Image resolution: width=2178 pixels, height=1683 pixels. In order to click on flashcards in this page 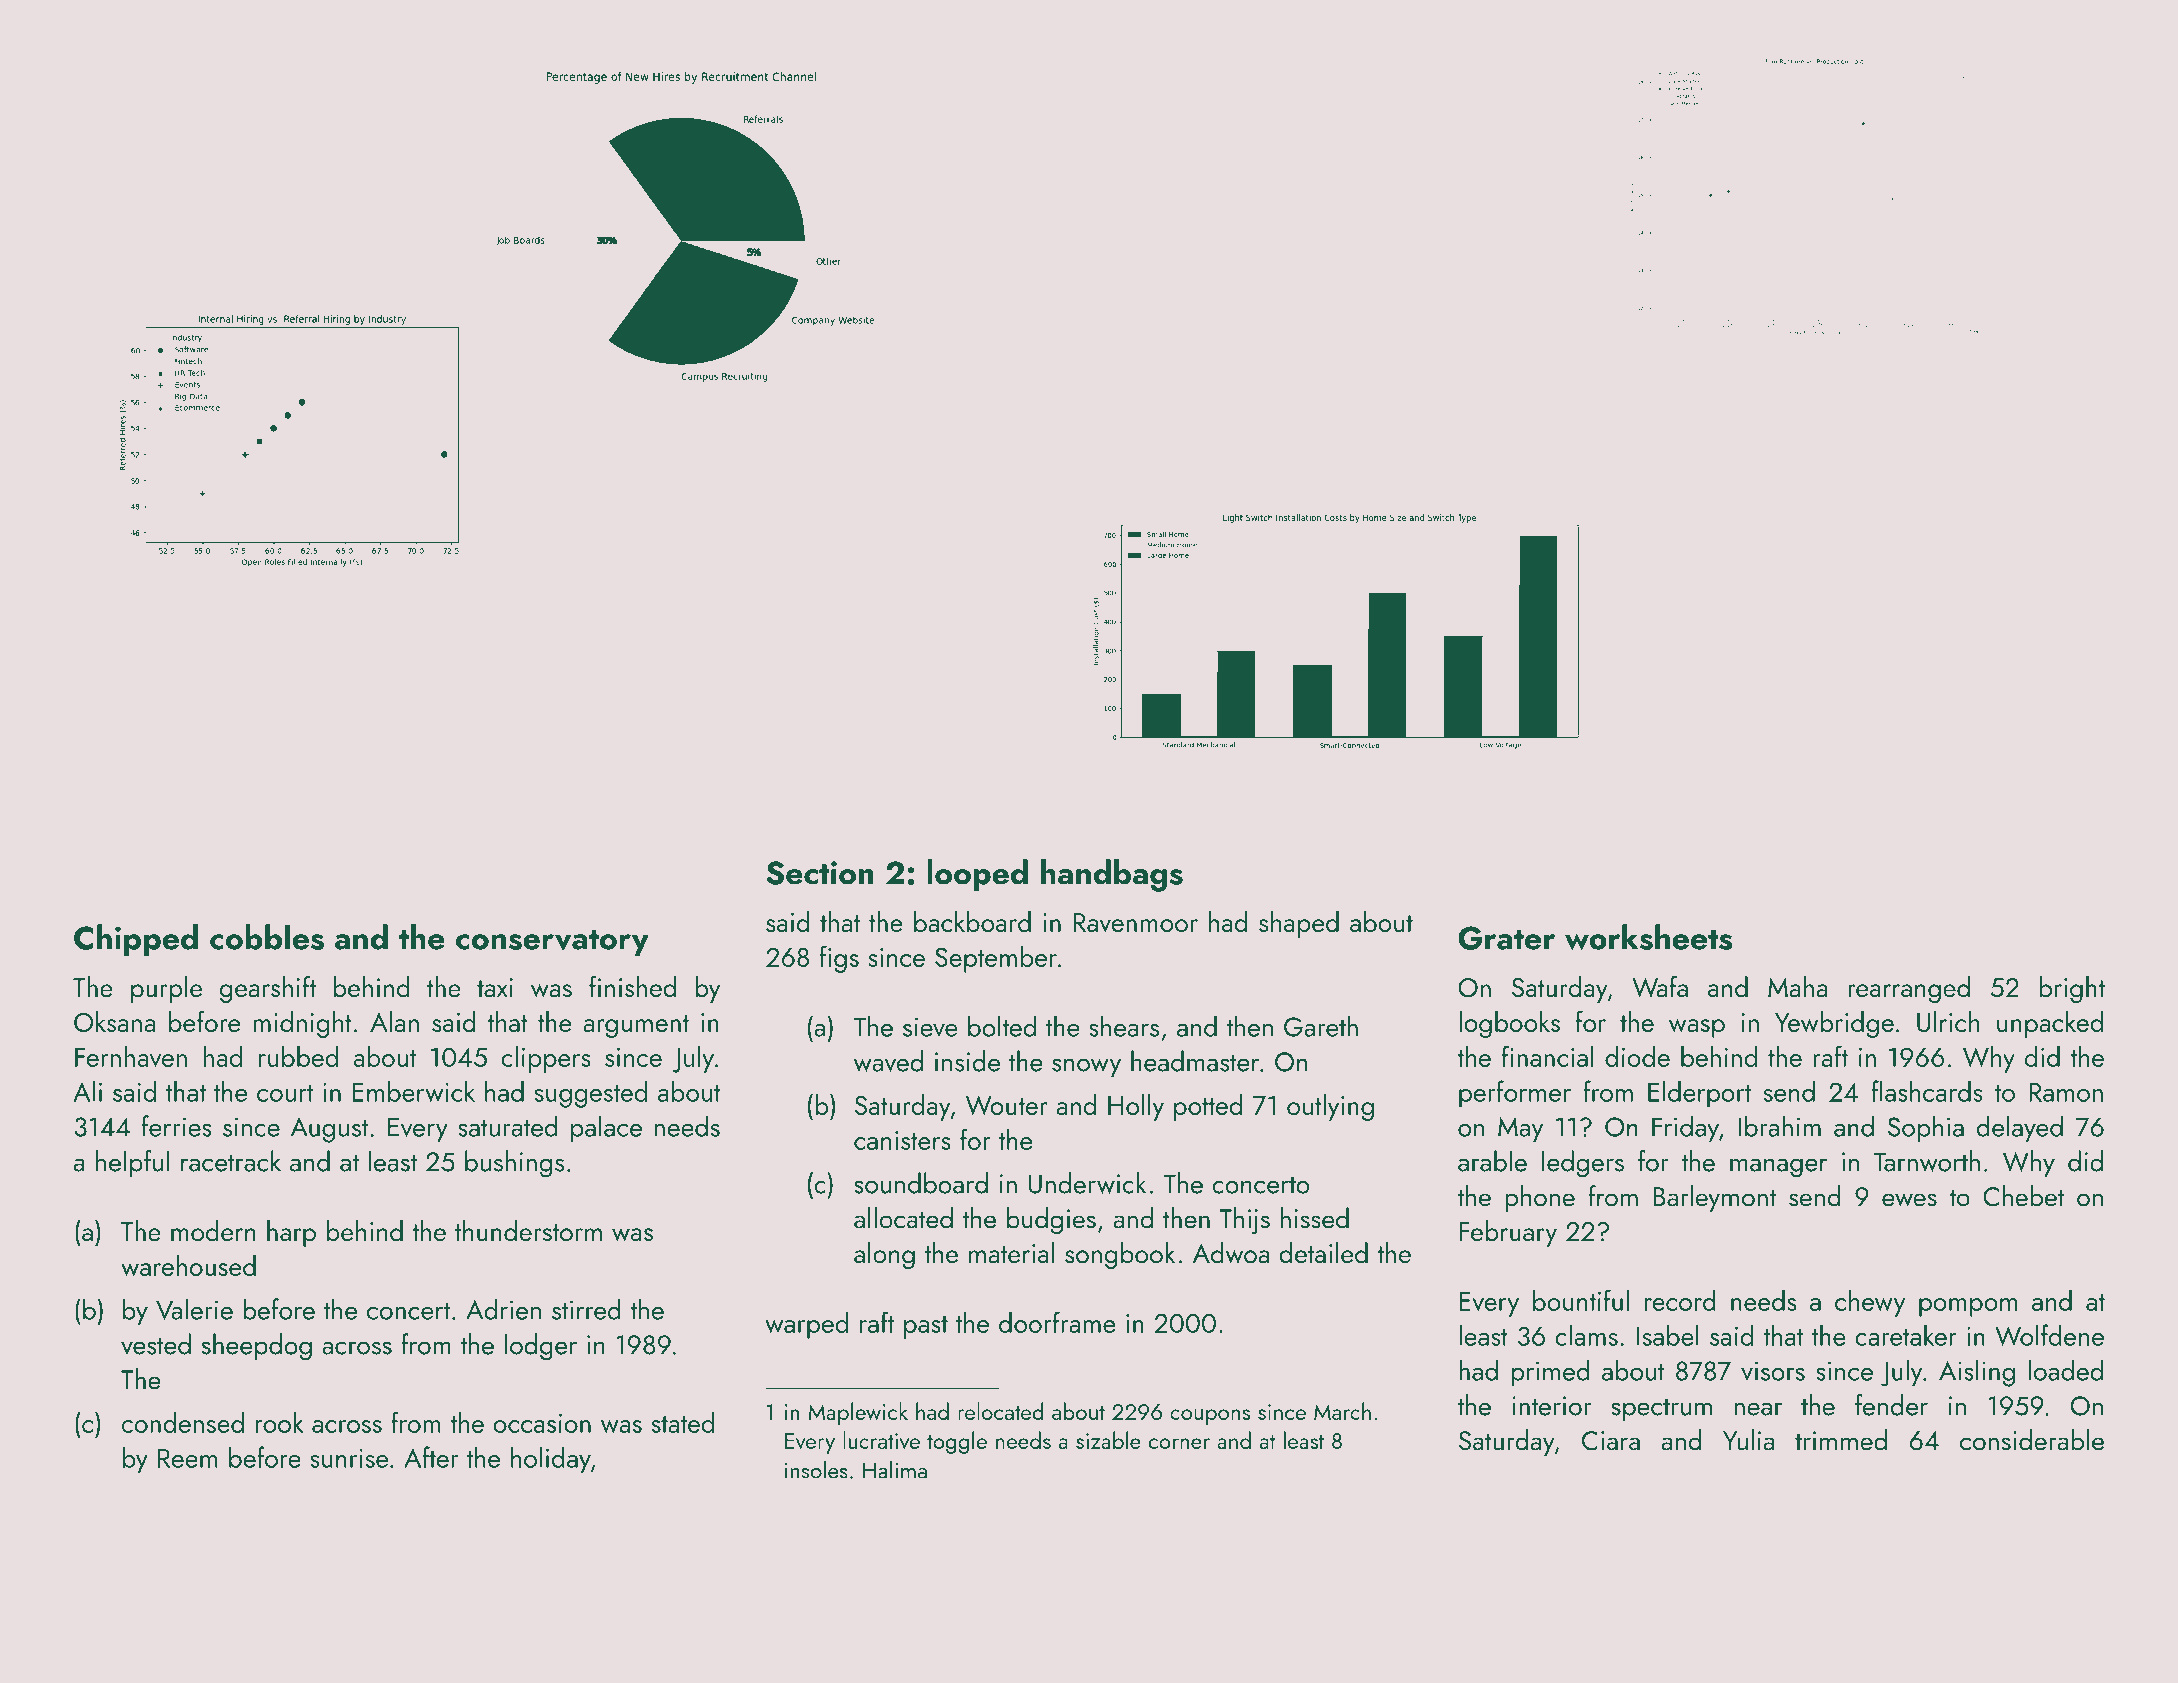, I will do `click(1927, 1091)`.
